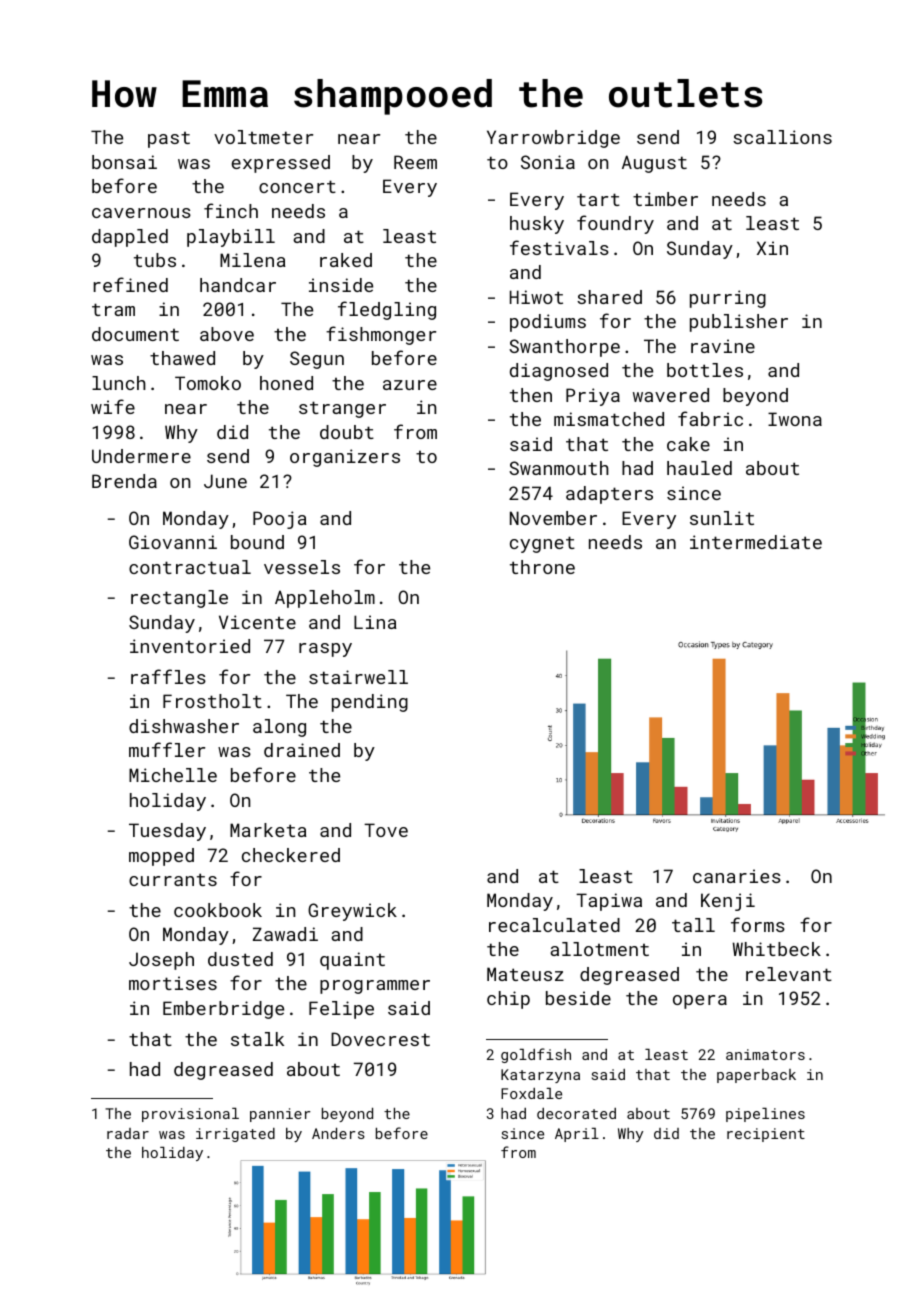 This document has height=1311, width=924. What do you see at coordinates (536, 297) in the document?
I see `Hiwot` at bounding box center [536, 297].
